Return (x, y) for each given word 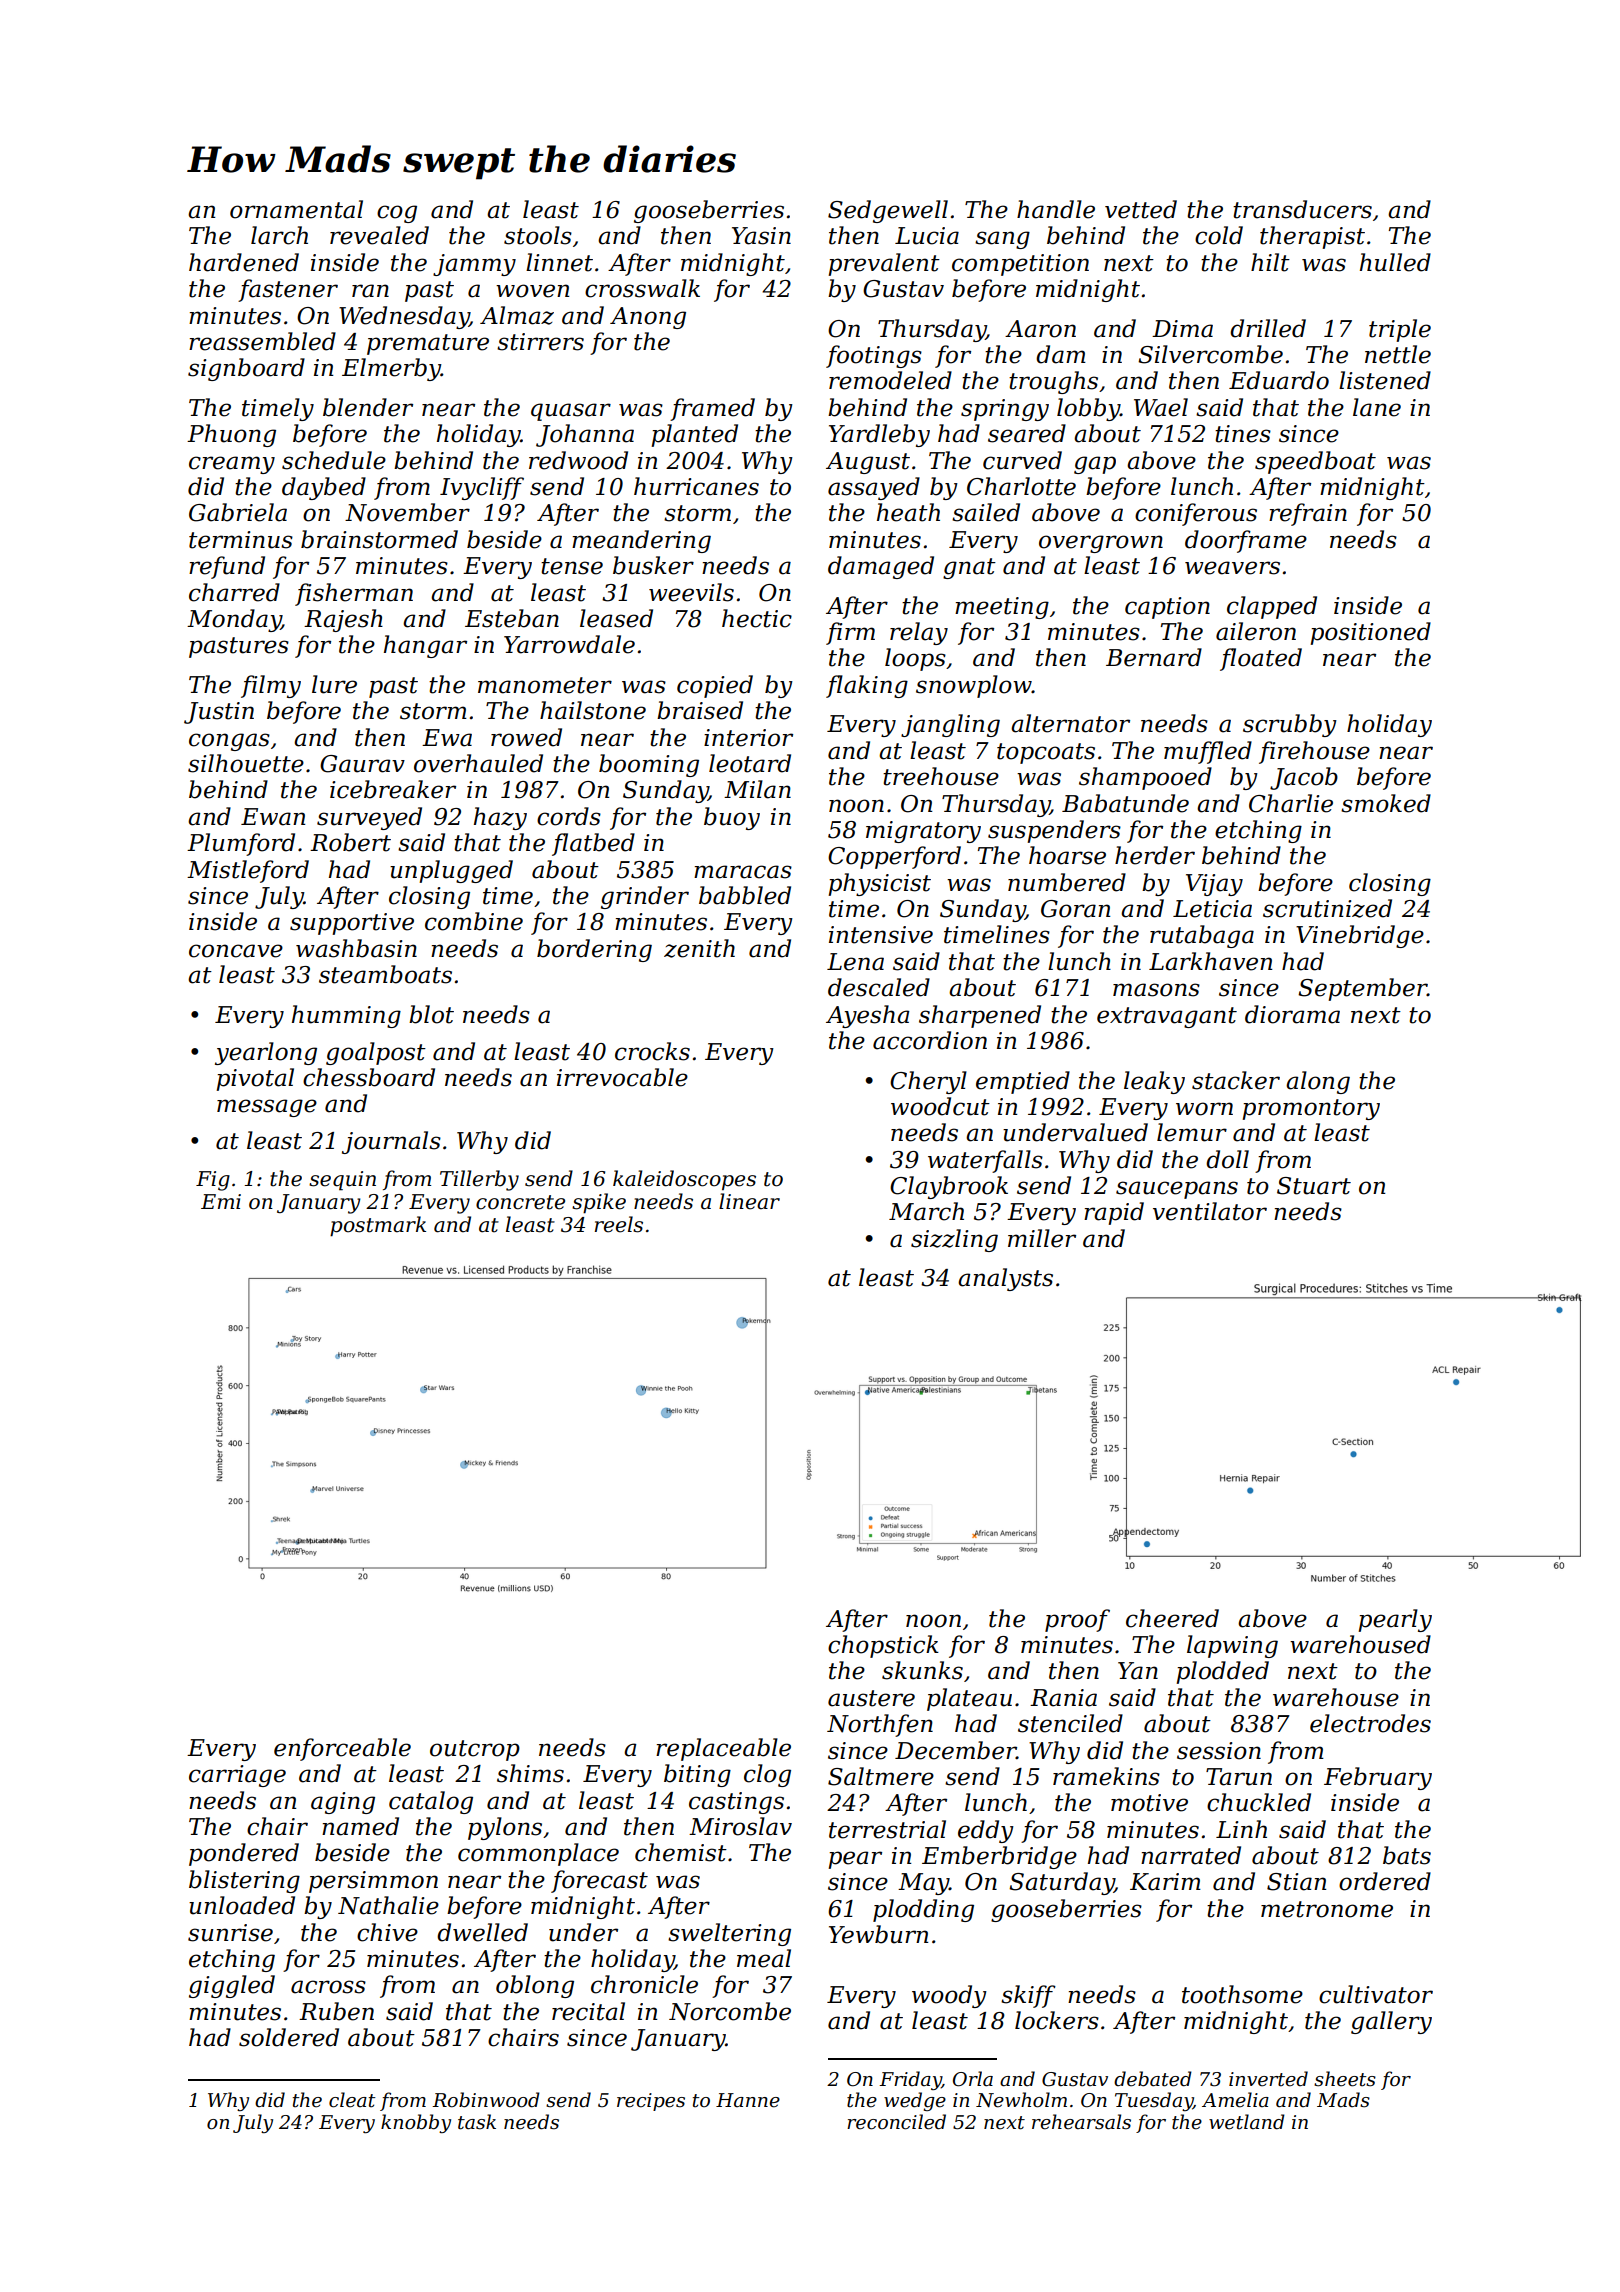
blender (368, 407)
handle (1056, 209)
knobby (416, 2123)
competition (1020, 265)
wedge (915, 2101)
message (267, 1108)
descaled (879, 987)
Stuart (1314, 1186)
